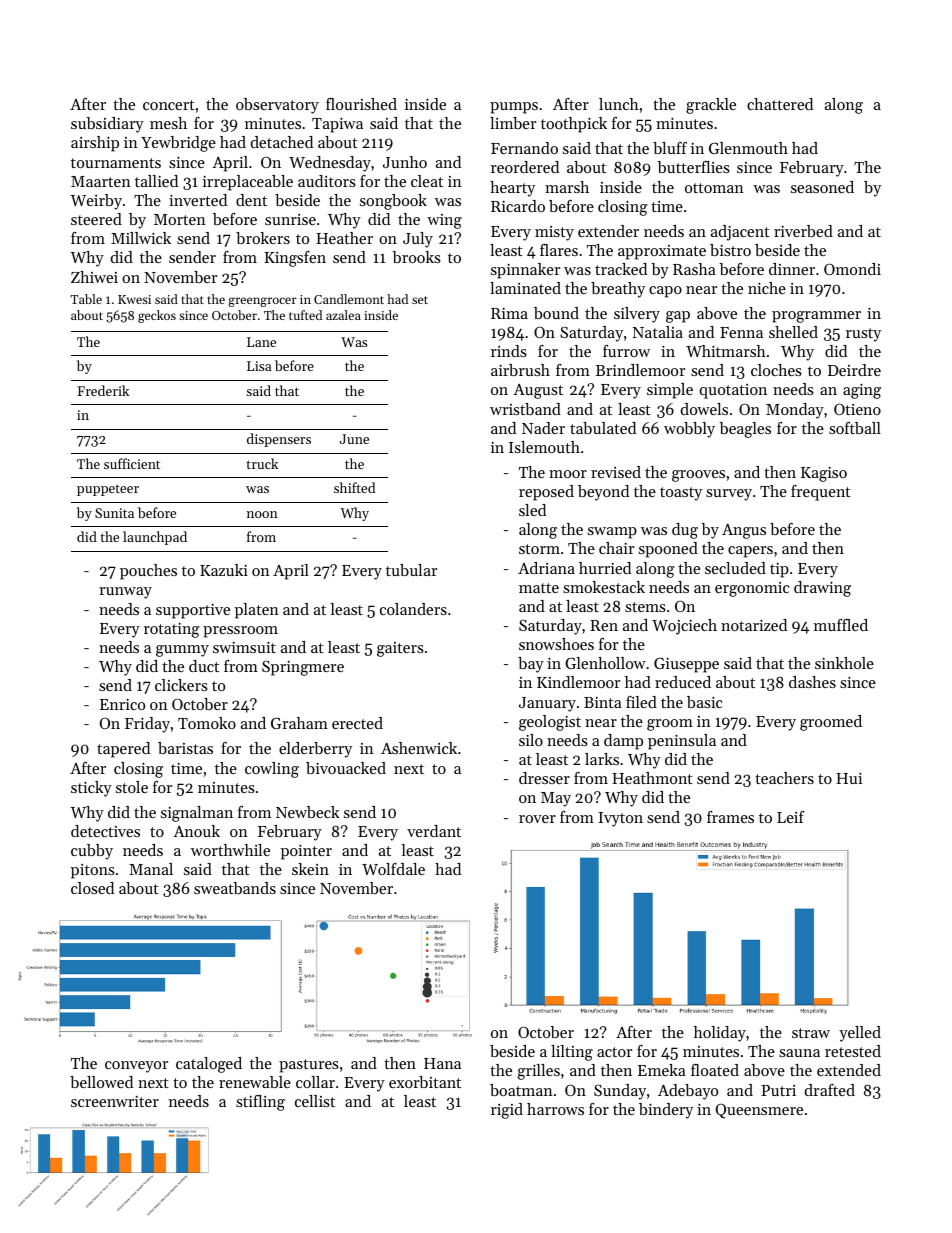 This screenshot has height=1233, width=952. What do you see at coordinates (720, 1034) in the screenshot?
I see `holiday` at bounding box center [720, 1034].
